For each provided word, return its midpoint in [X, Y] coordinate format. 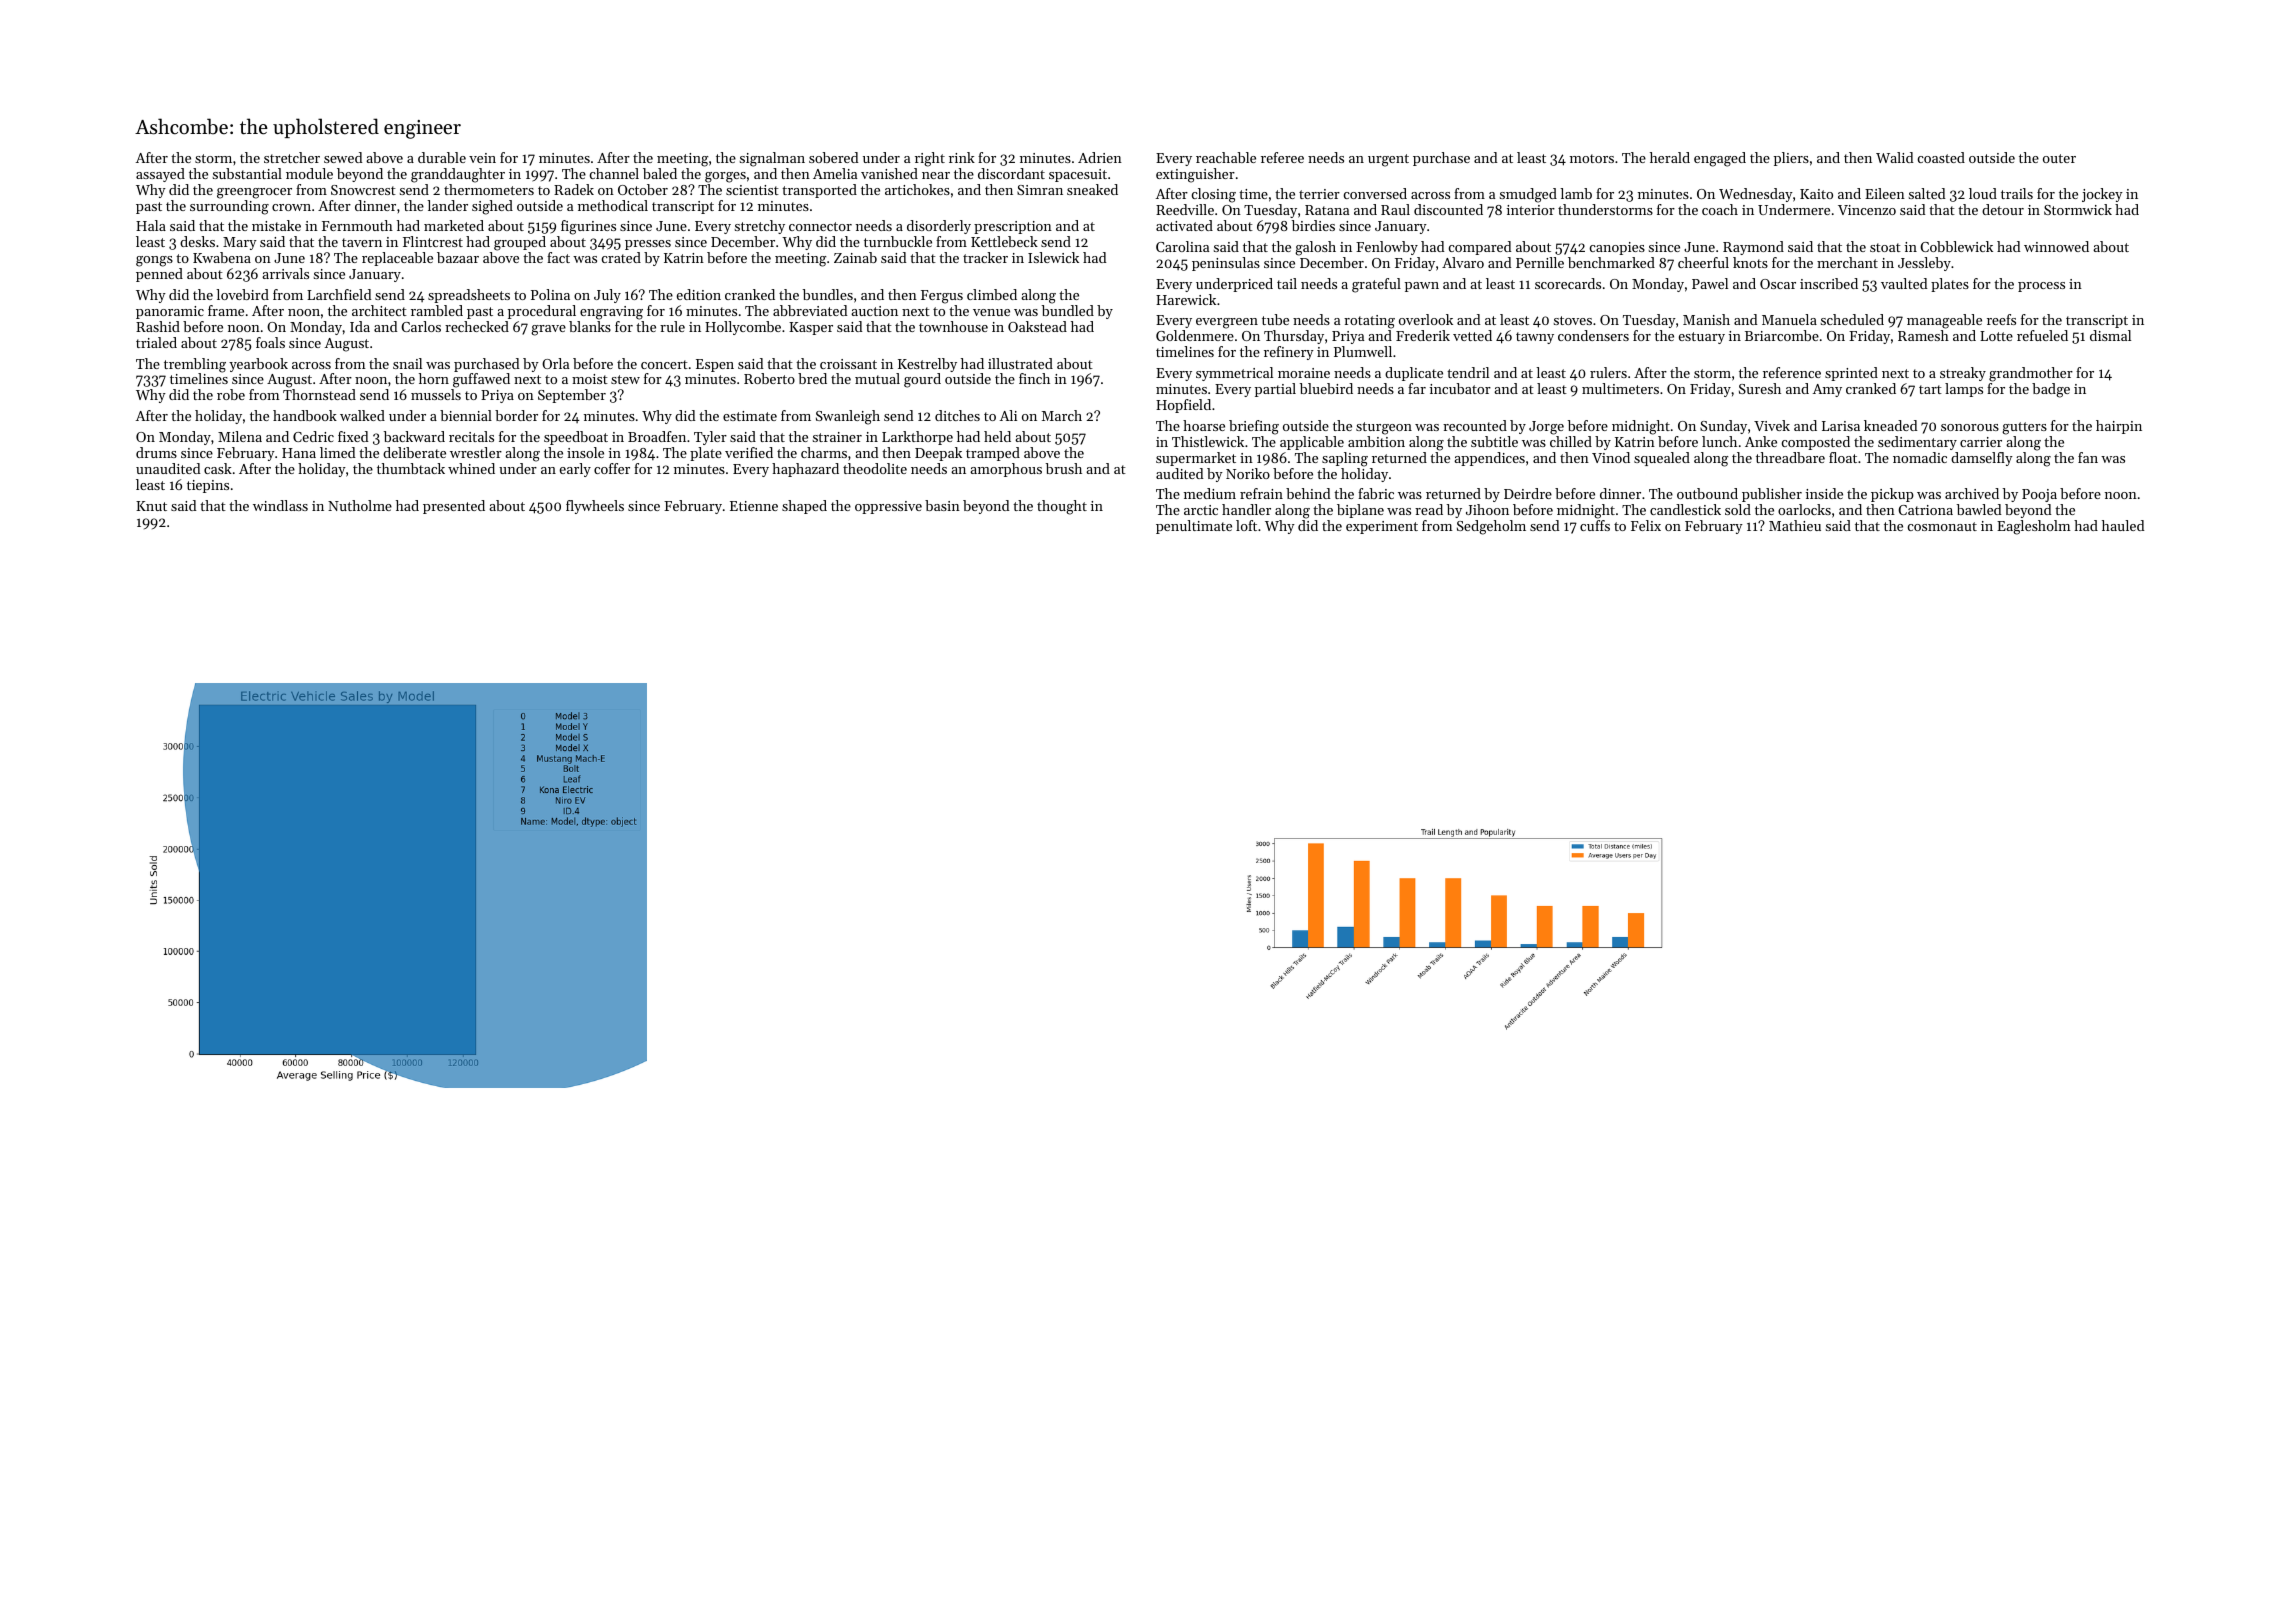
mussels [436, 394]
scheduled [1852, 319]
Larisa [1841, 426]
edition [699, 294]
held [997, 436]
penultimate [1194, 527]
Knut [151, 506]
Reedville [1185, 209]
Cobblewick [1956, 246]
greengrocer [254, 193]
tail [1287, 283]
